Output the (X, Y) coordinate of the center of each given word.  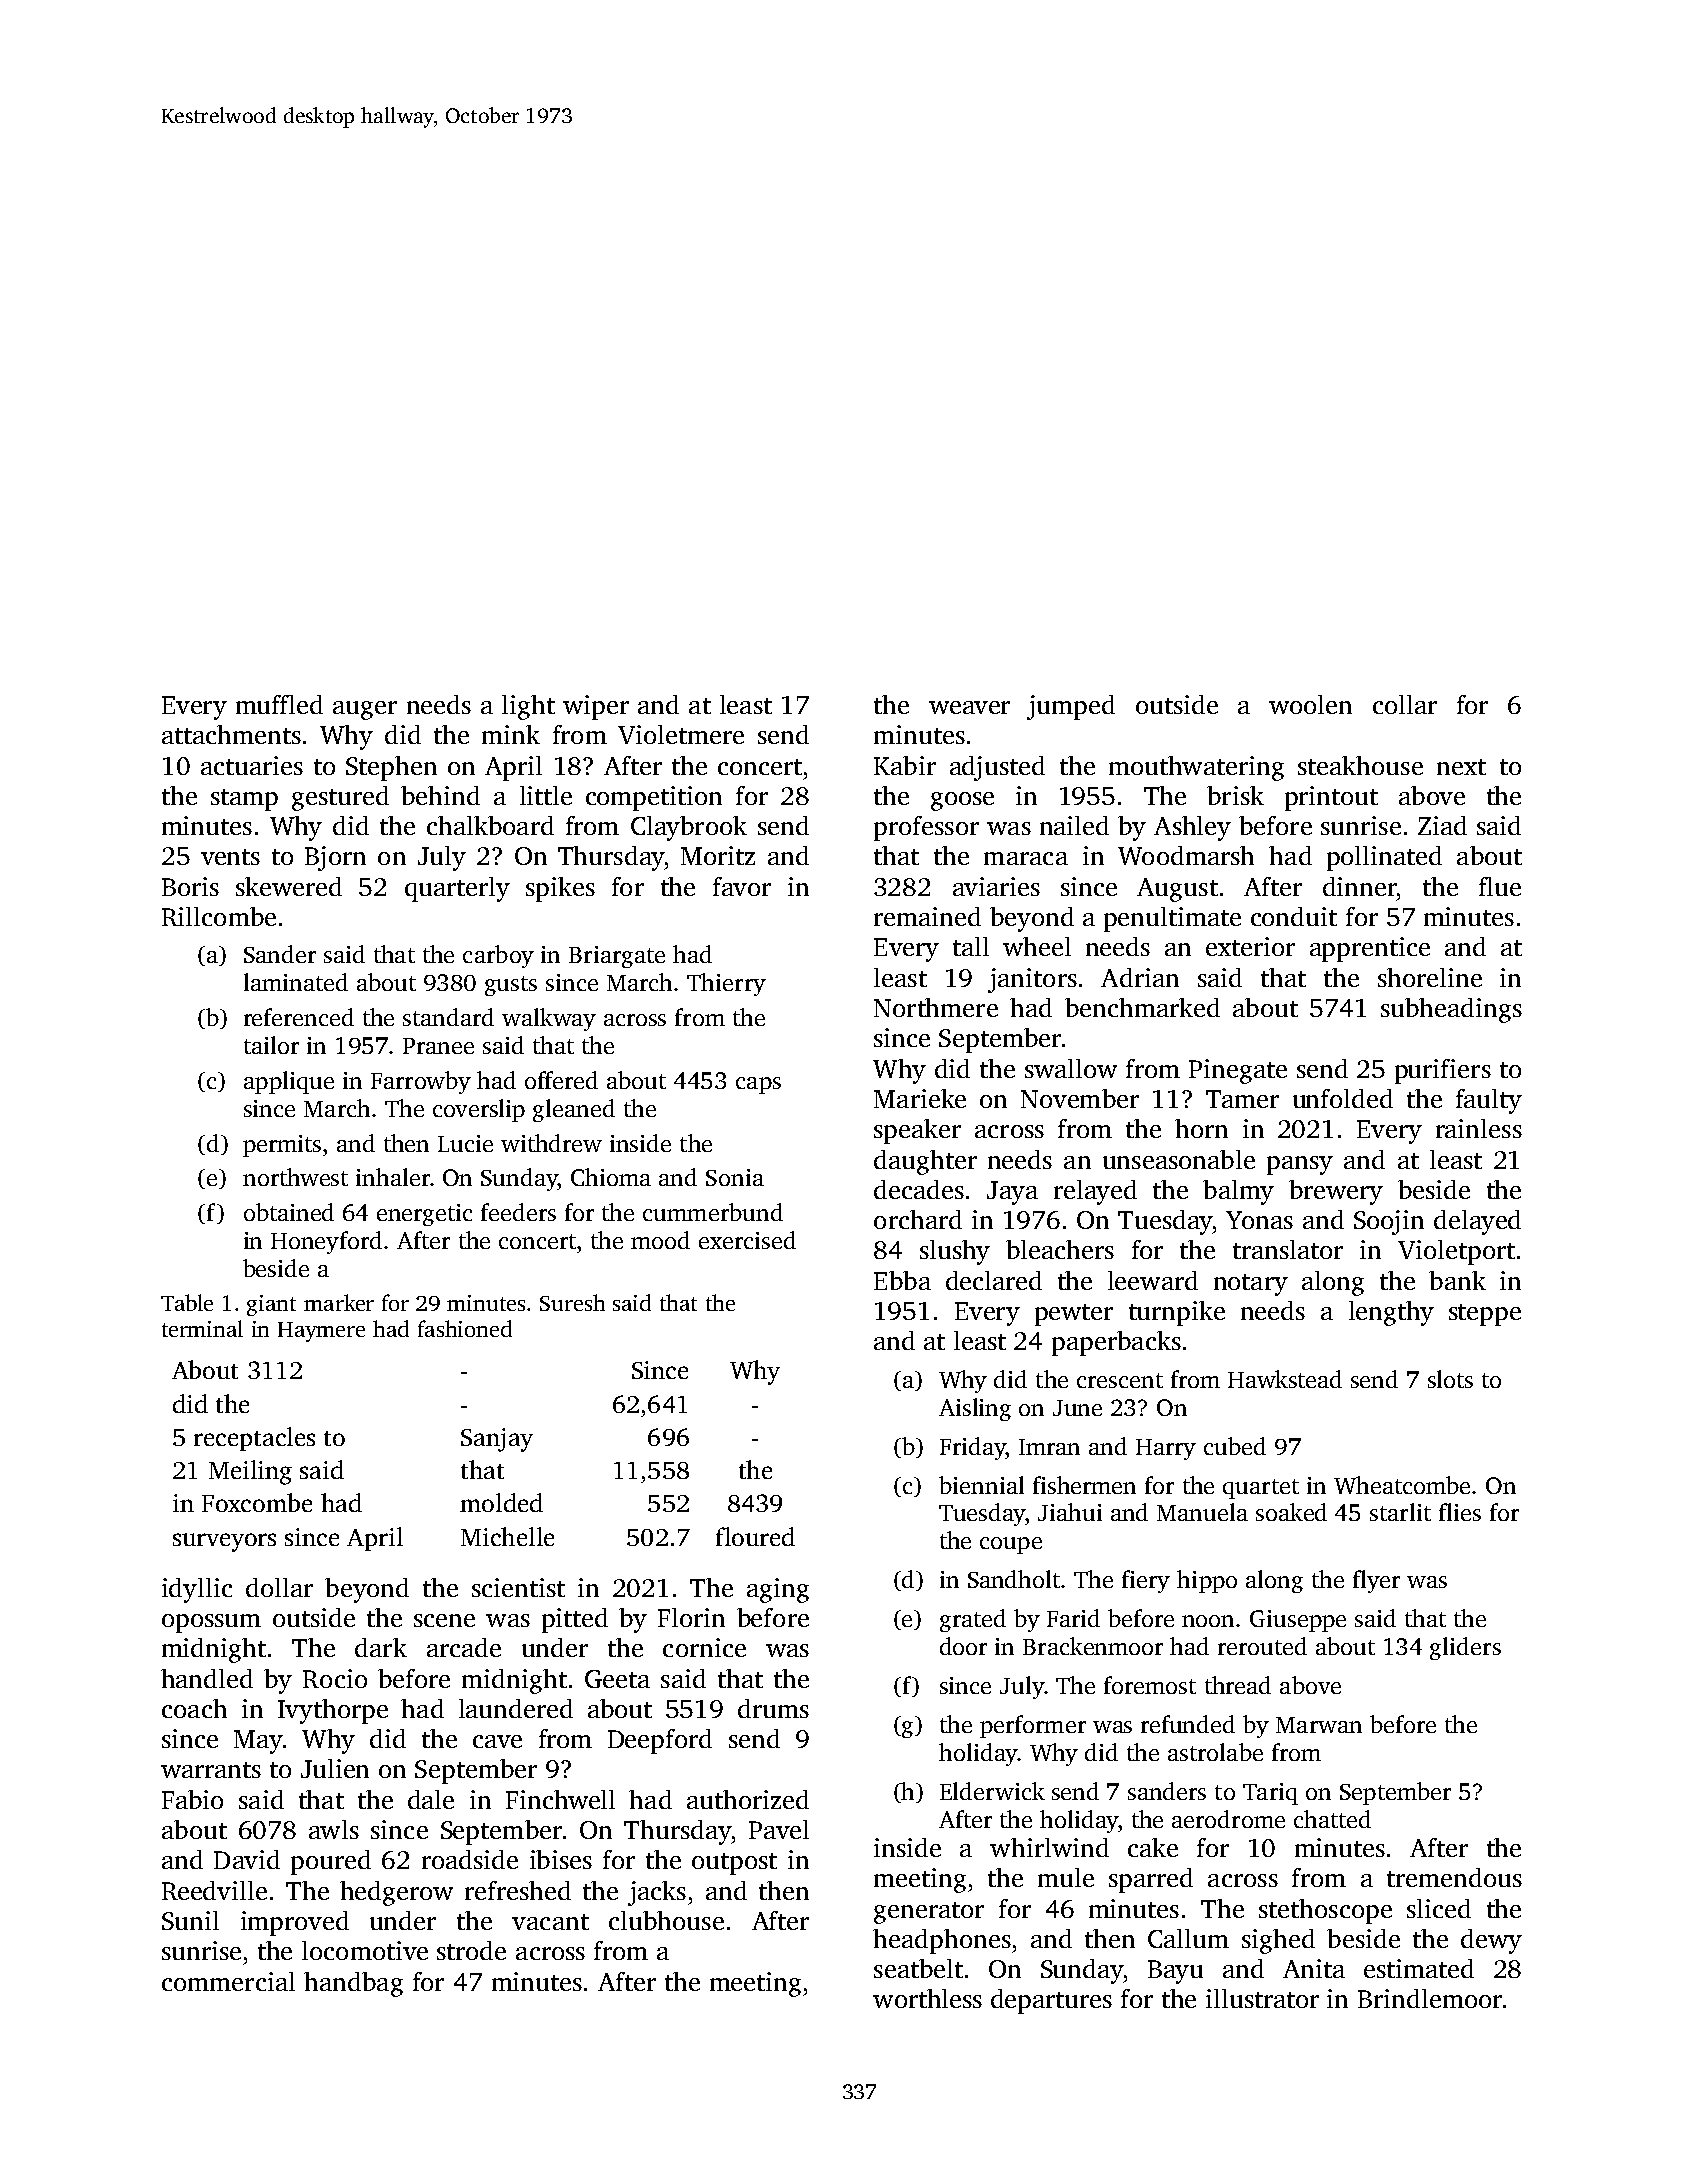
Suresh (572, 1302)
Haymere (321, 1332)
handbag (353, 1984)
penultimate (1172, 919)
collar (1405, 704)
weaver (969, 707)
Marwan (1319, 1725)
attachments (231, 734)
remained (927, 916)
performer (1033, 1726)
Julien (335, 1768)
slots (1450, 1379)
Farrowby (421, 1082)
